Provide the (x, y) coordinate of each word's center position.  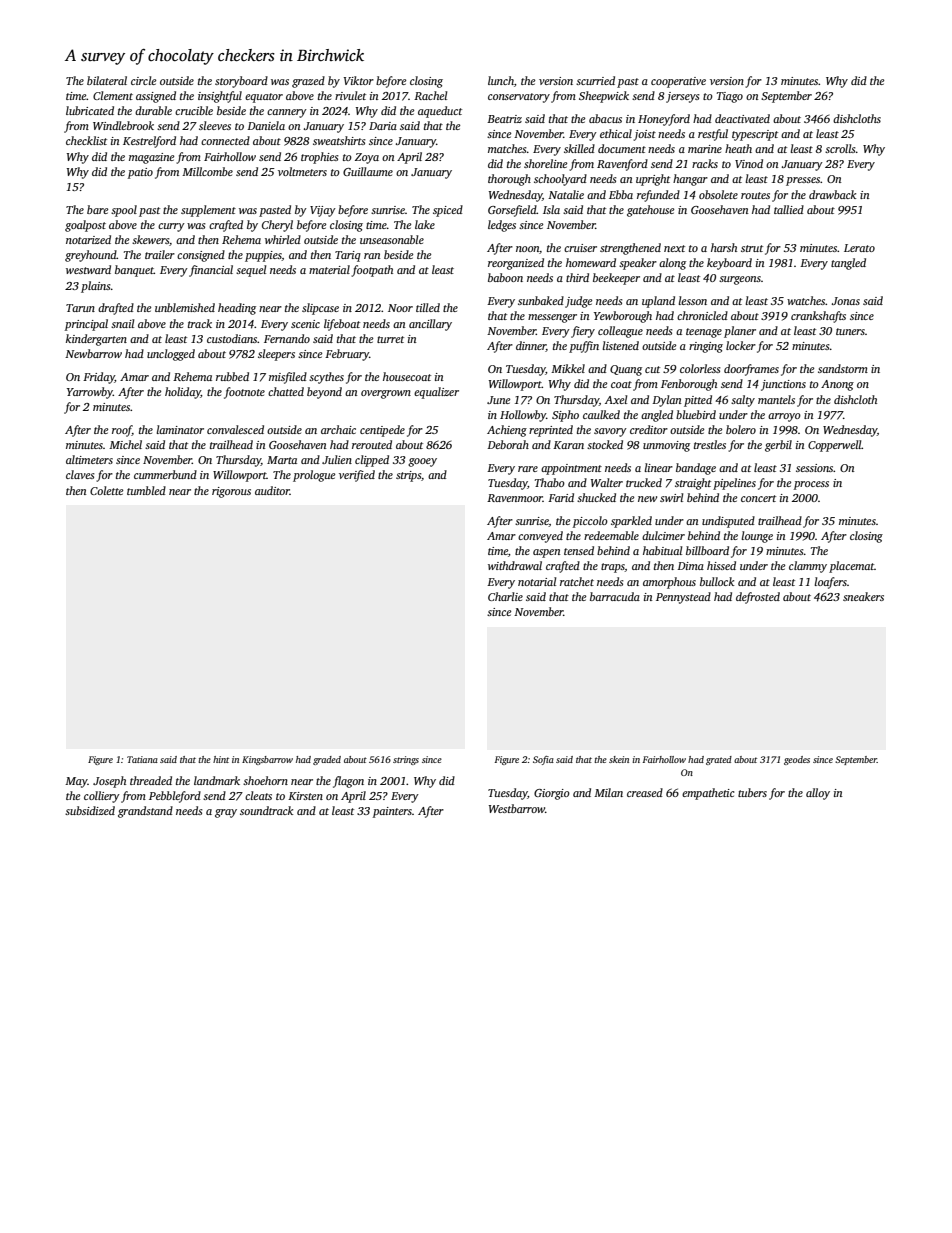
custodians (232, 338)
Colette (106, 490)
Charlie (505, 596)
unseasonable (392, 239)
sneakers (863, 596)
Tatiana (142, 759)
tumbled (146, 490)
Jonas (846, 301)
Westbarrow (517, 808)
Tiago (730, 97)
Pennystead (683, 598)
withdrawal (515, 565)
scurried (595, 80)
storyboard (241, 82)
